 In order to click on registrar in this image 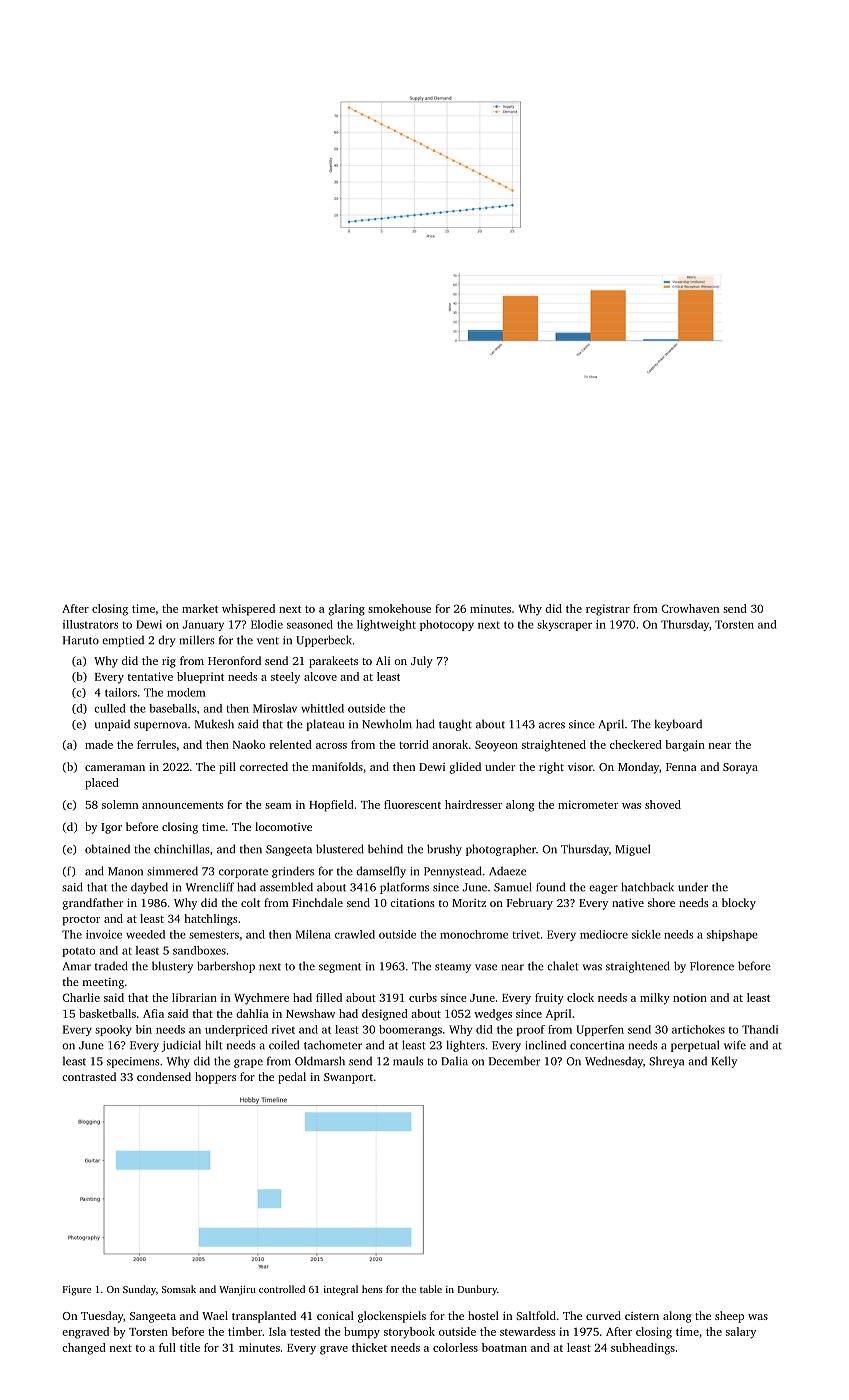, I will do `click(608, 610)`.
